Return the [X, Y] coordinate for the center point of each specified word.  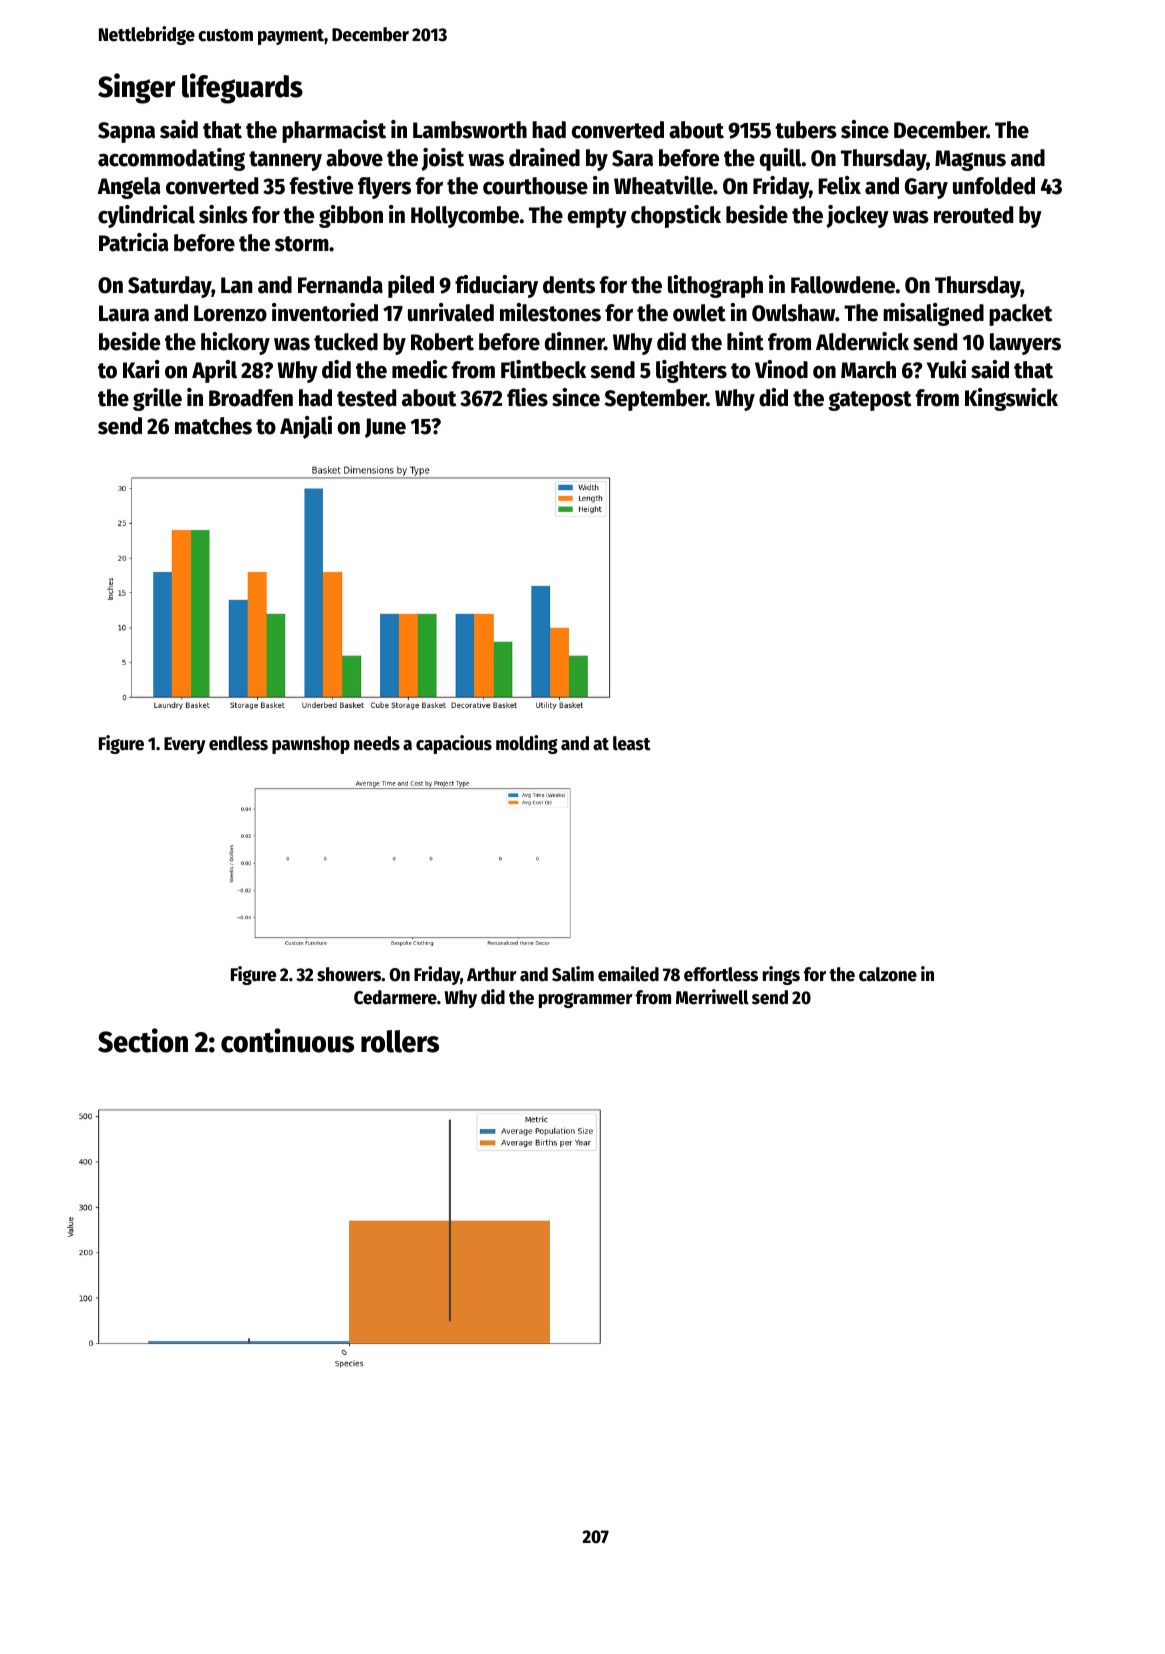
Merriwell [712, 997]
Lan [236, 285]
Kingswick [1011, 399]
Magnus [970, 160]
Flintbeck [543, 369]
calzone [888, 974]
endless [238, 743]
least [632, 743]
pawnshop [311, 745]
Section [143, 1040]
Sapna [126, 132]
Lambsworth [470, 130]
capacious [454, 744]
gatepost [869, 401]
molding [527, 744]
